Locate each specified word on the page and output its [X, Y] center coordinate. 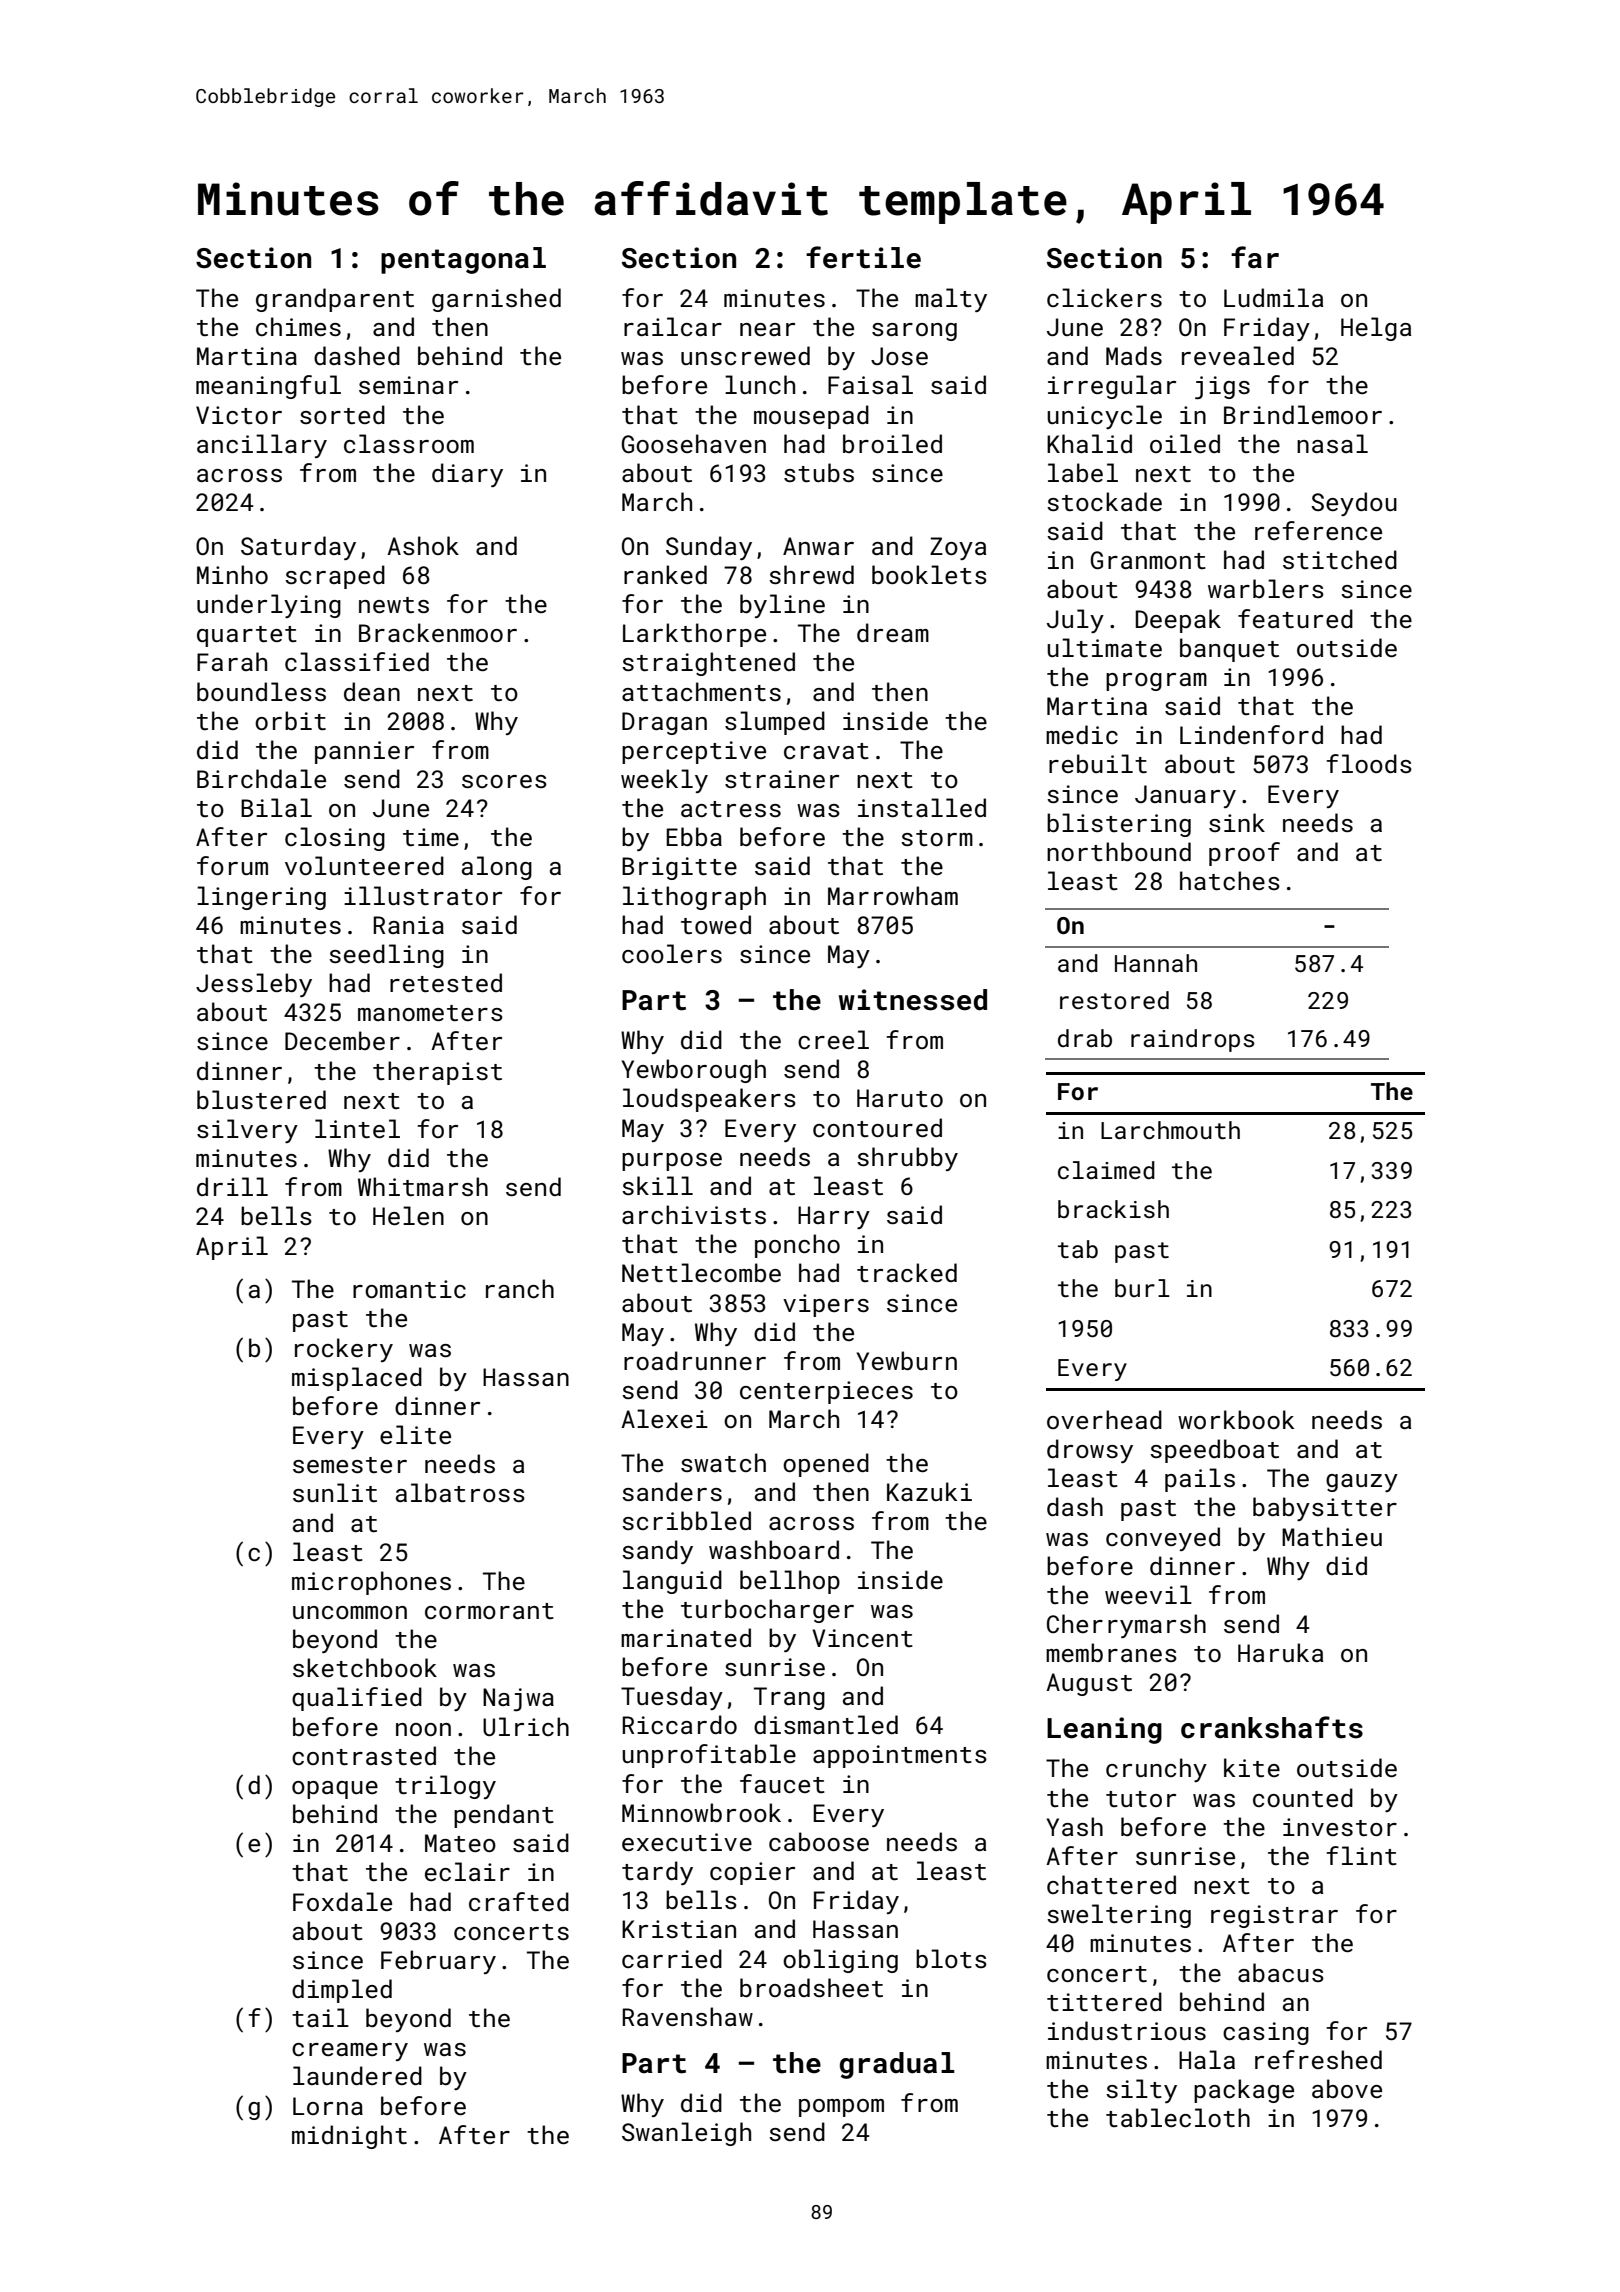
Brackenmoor [438, 632]
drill [232, 1186]
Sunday [709, 548]
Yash [1075, 1826]
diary [467, 475]
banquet [1229, 650]
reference [1318, 530]
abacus [1281, 1972]
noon [423, 1729]
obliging [840, 1961]
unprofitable [709, 1756]
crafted [519, 1901]
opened [826, 1465]
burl [1142, 1288]
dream [893, 632]
